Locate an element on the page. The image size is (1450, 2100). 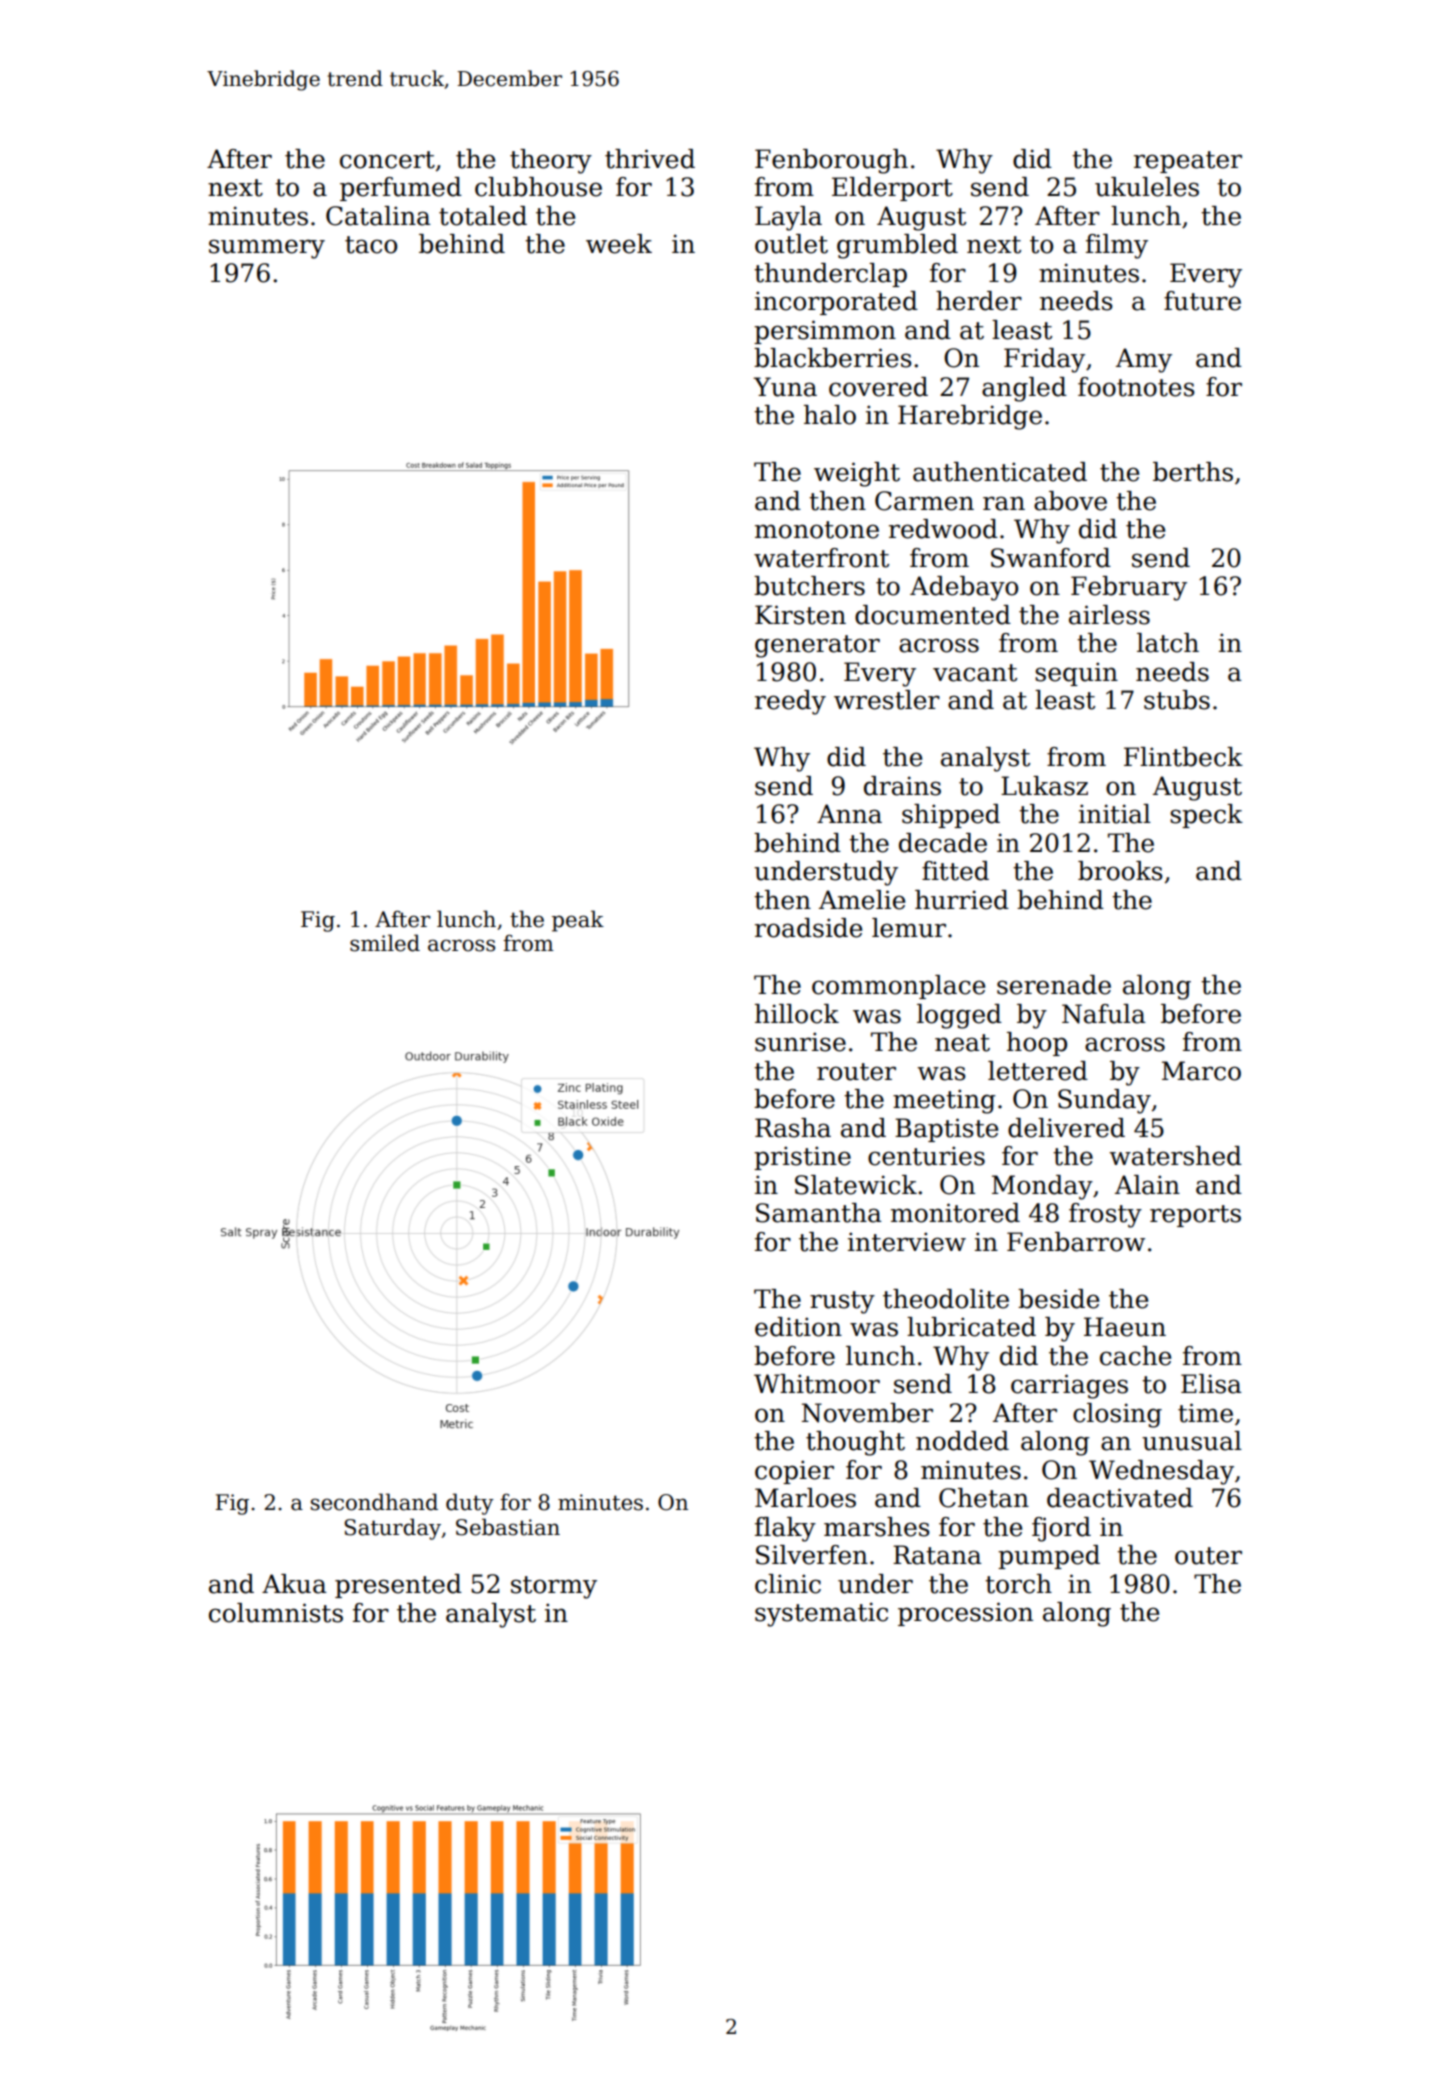
persimmon is located at coordinates (825, 332).
